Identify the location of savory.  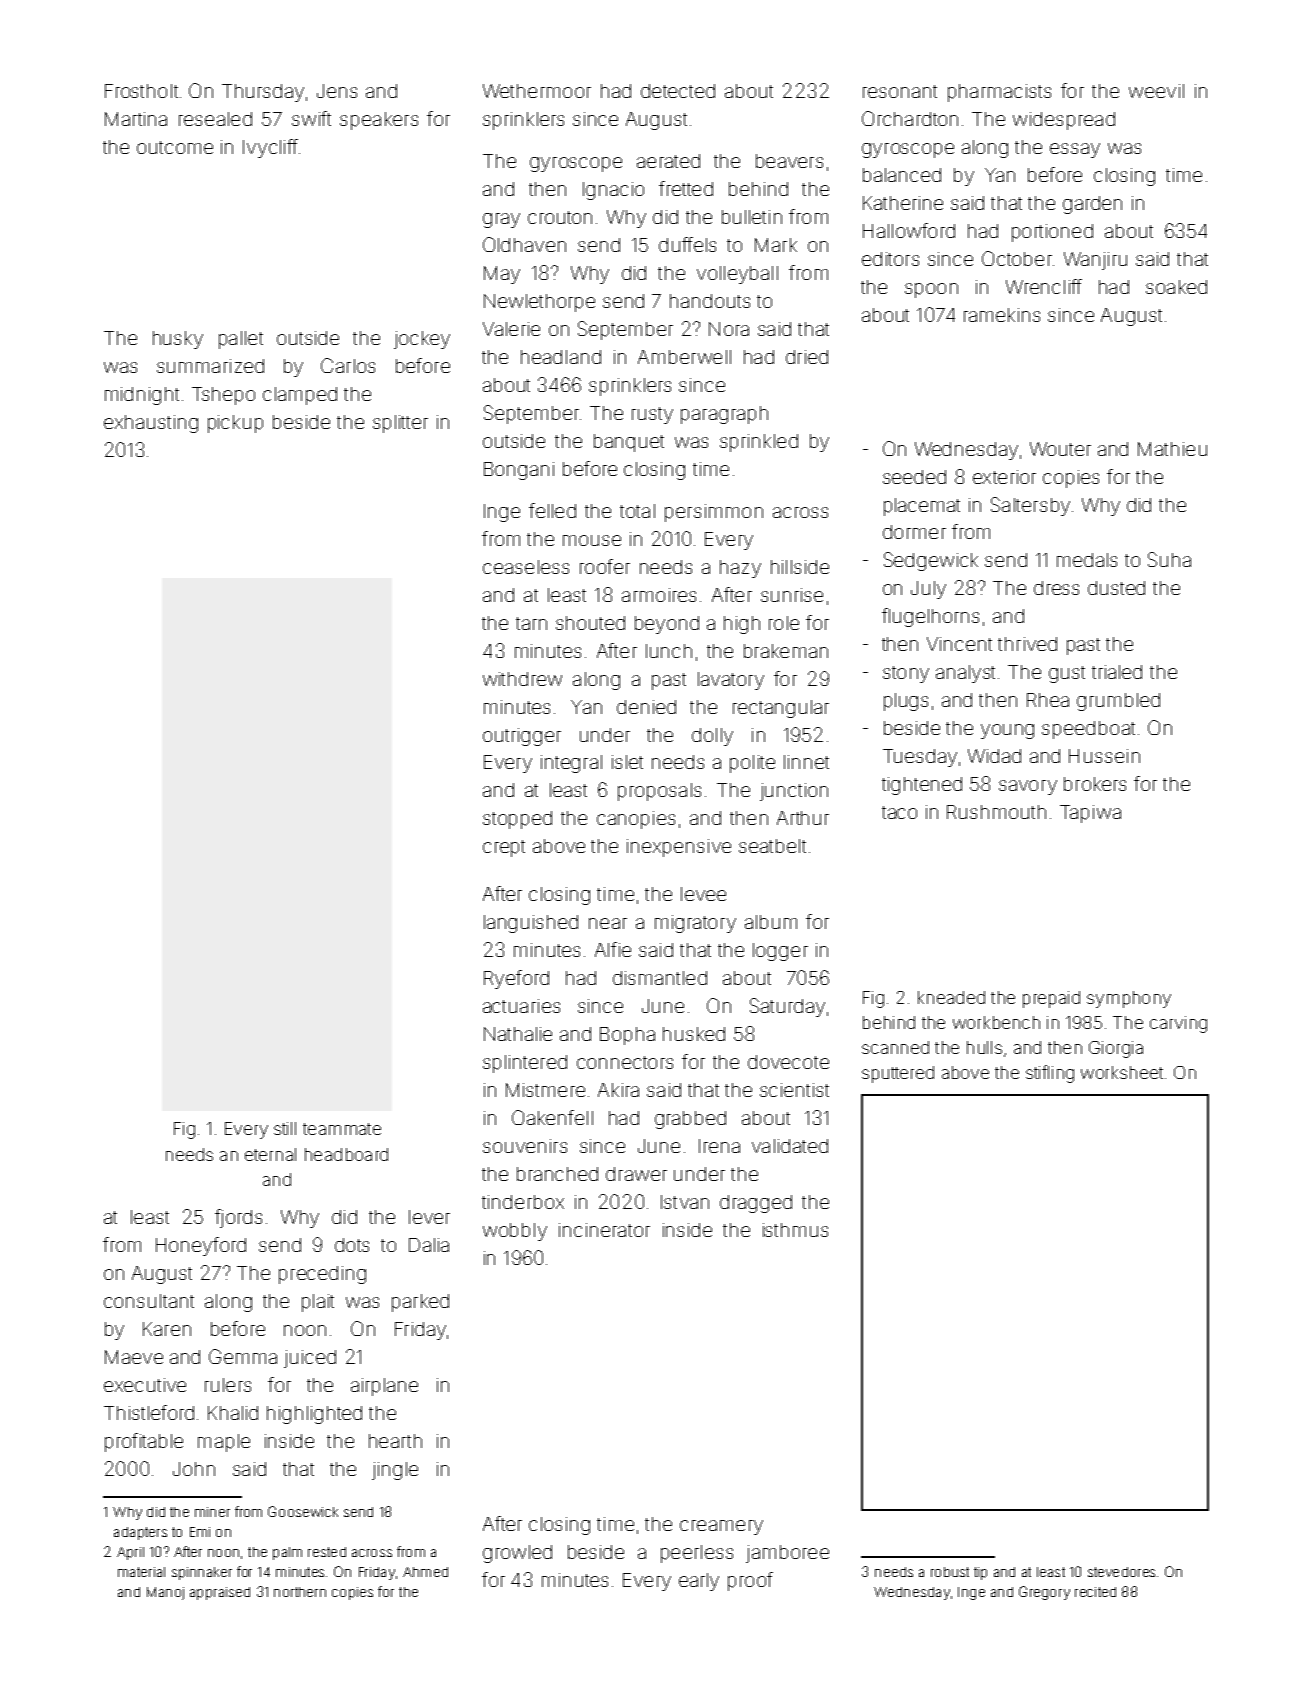
(1028, 787).
